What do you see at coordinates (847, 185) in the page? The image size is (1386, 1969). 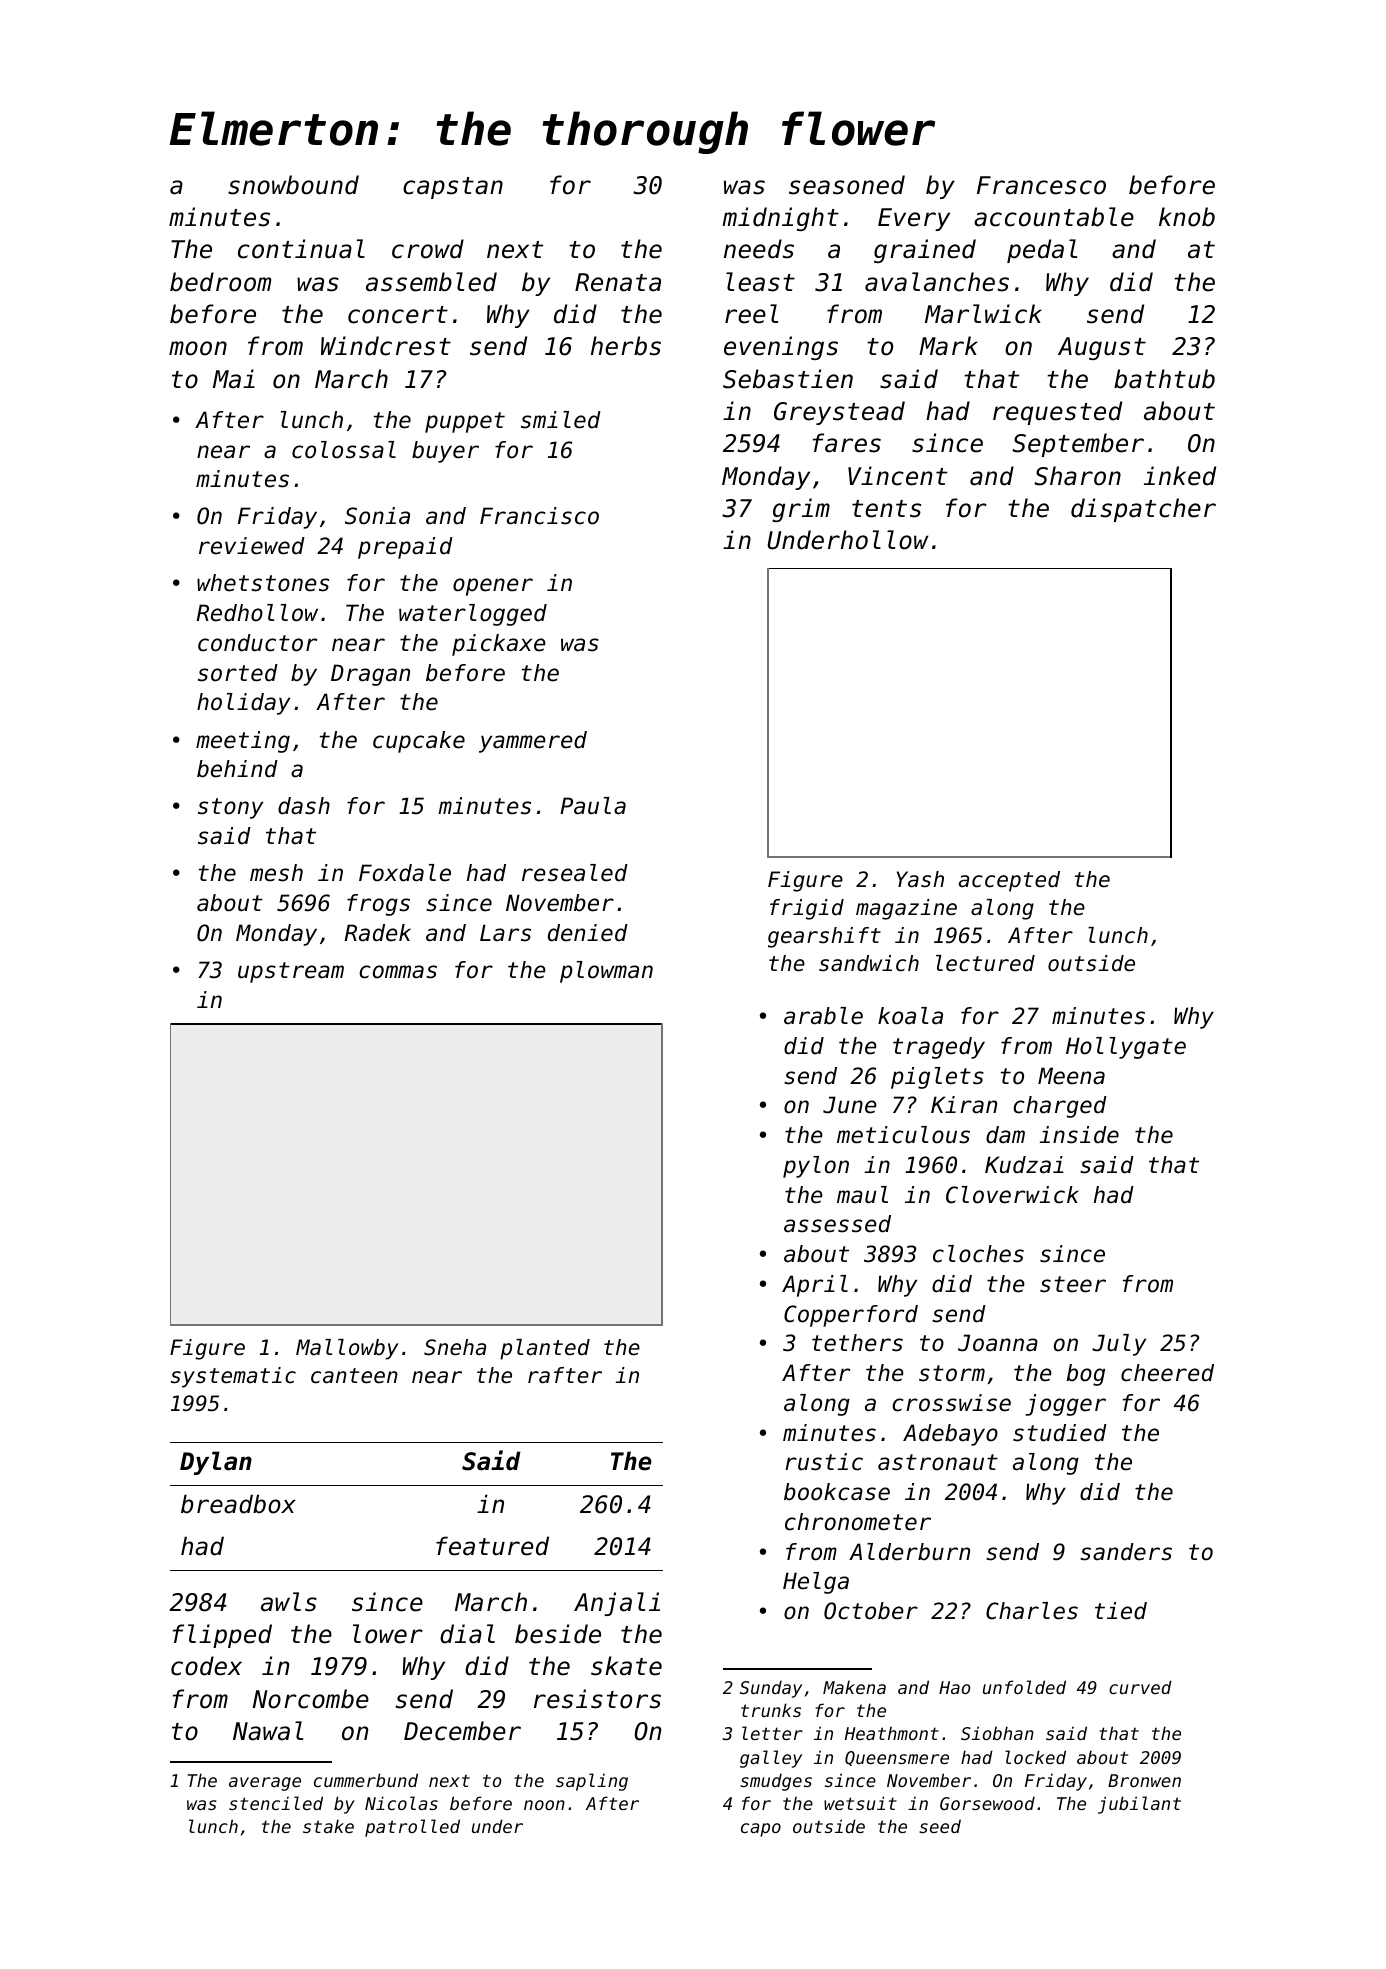 I see `seasoned` at bounding box center [847, 185].
